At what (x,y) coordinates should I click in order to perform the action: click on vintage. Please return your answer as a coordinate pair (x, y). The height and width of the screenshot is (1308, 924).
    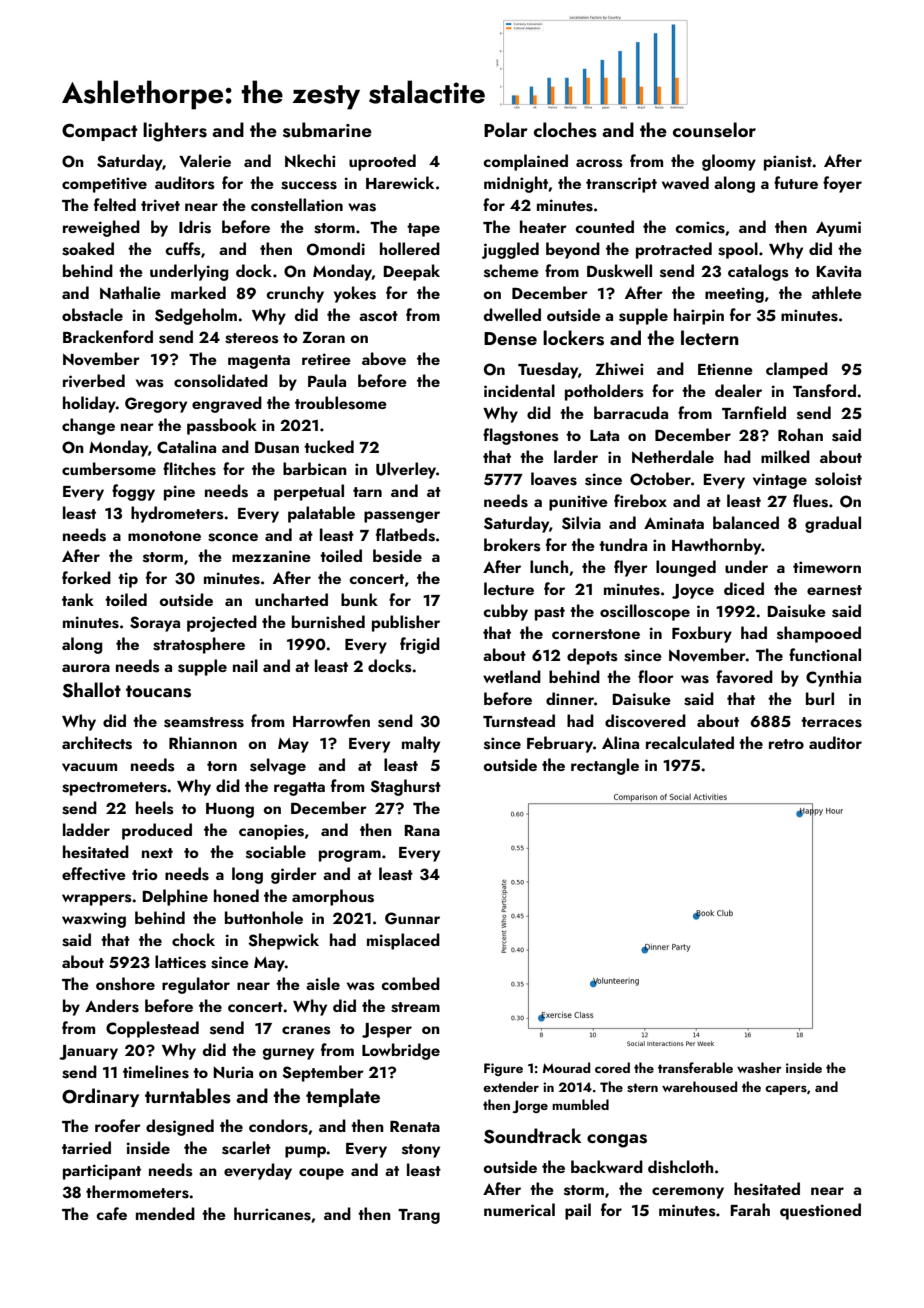
    Looking at the image, I should click on (780, 481).
